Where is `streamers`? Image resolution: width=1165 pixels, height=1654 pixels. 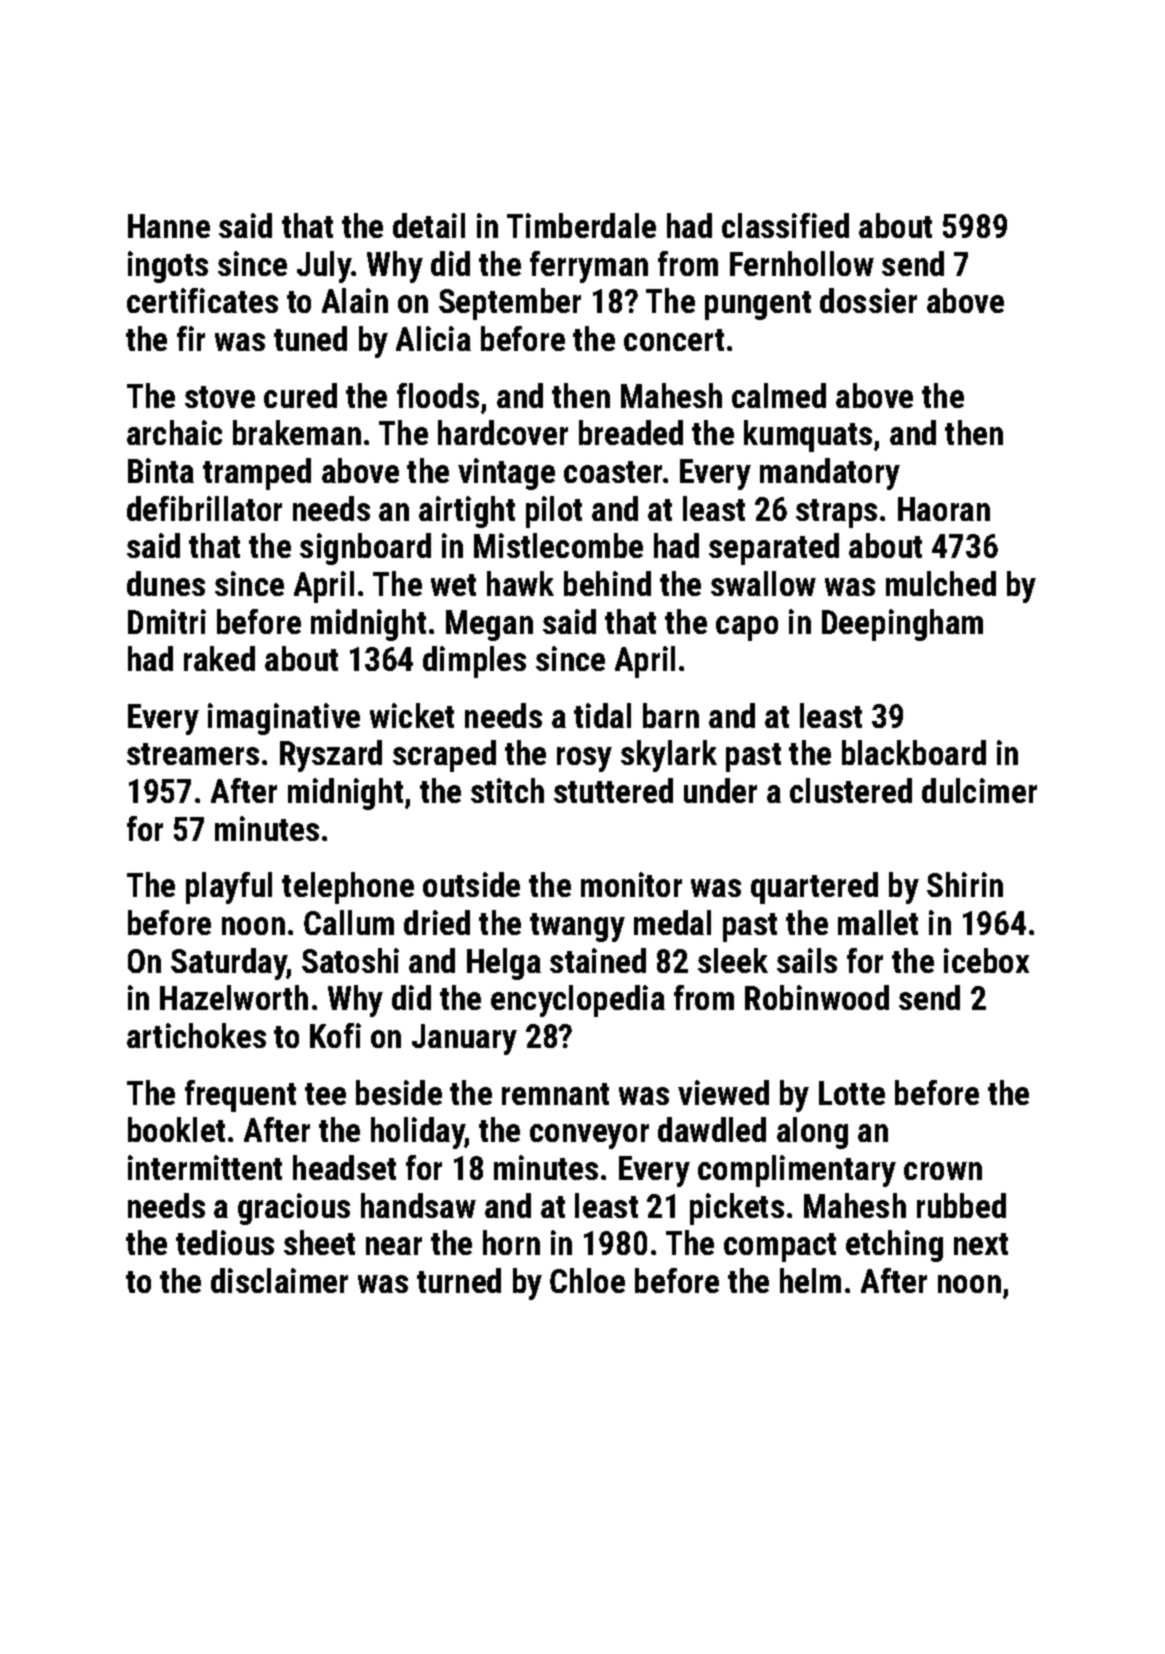
streamers is located at coordinates (193, 754).
